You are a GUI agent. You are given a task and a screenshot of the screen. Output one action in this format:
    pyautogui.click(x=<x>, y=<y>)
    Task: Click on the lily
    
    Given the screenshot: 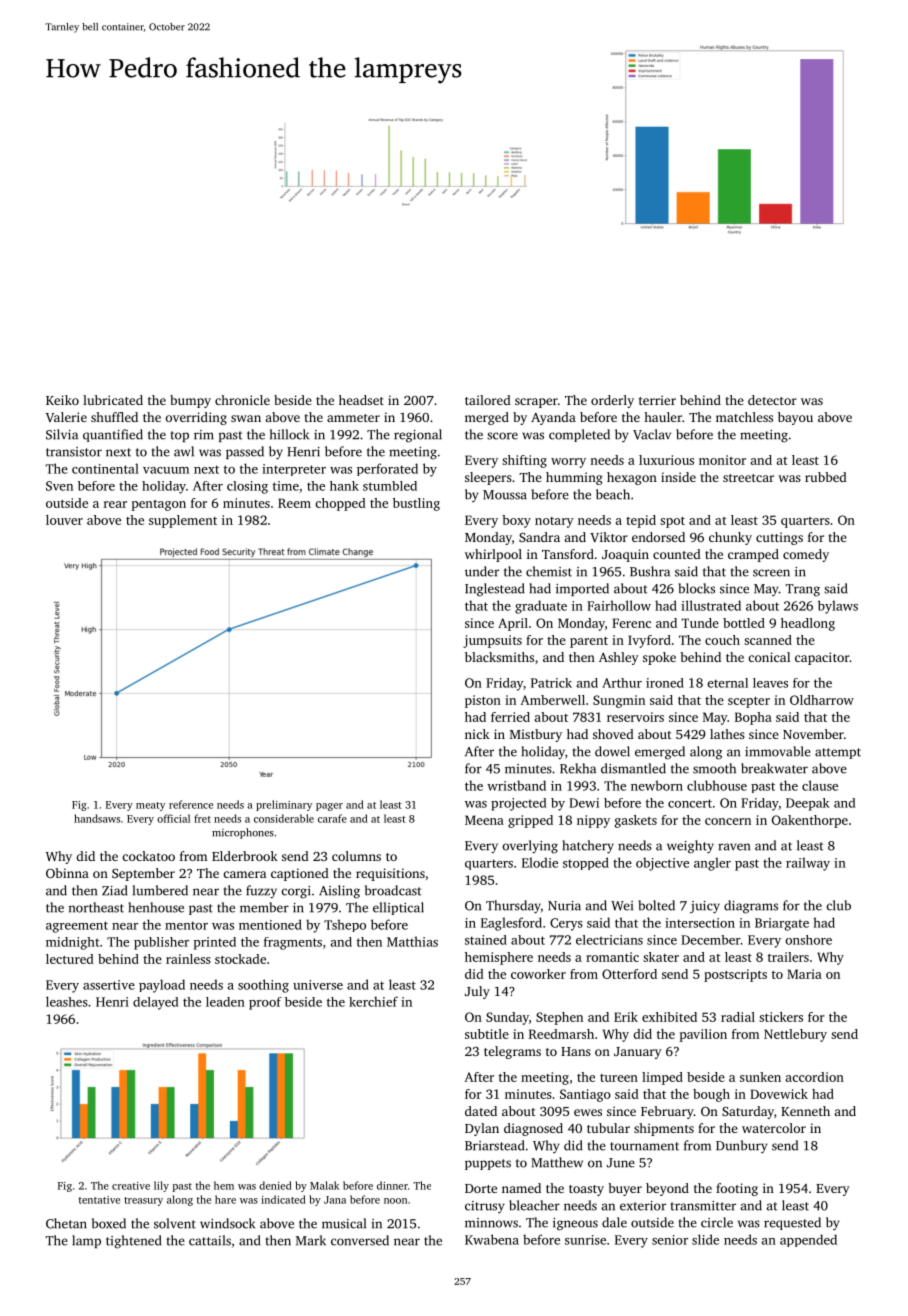 What is the action you would take?
    pyautogui.click(x=161, y=1186)
